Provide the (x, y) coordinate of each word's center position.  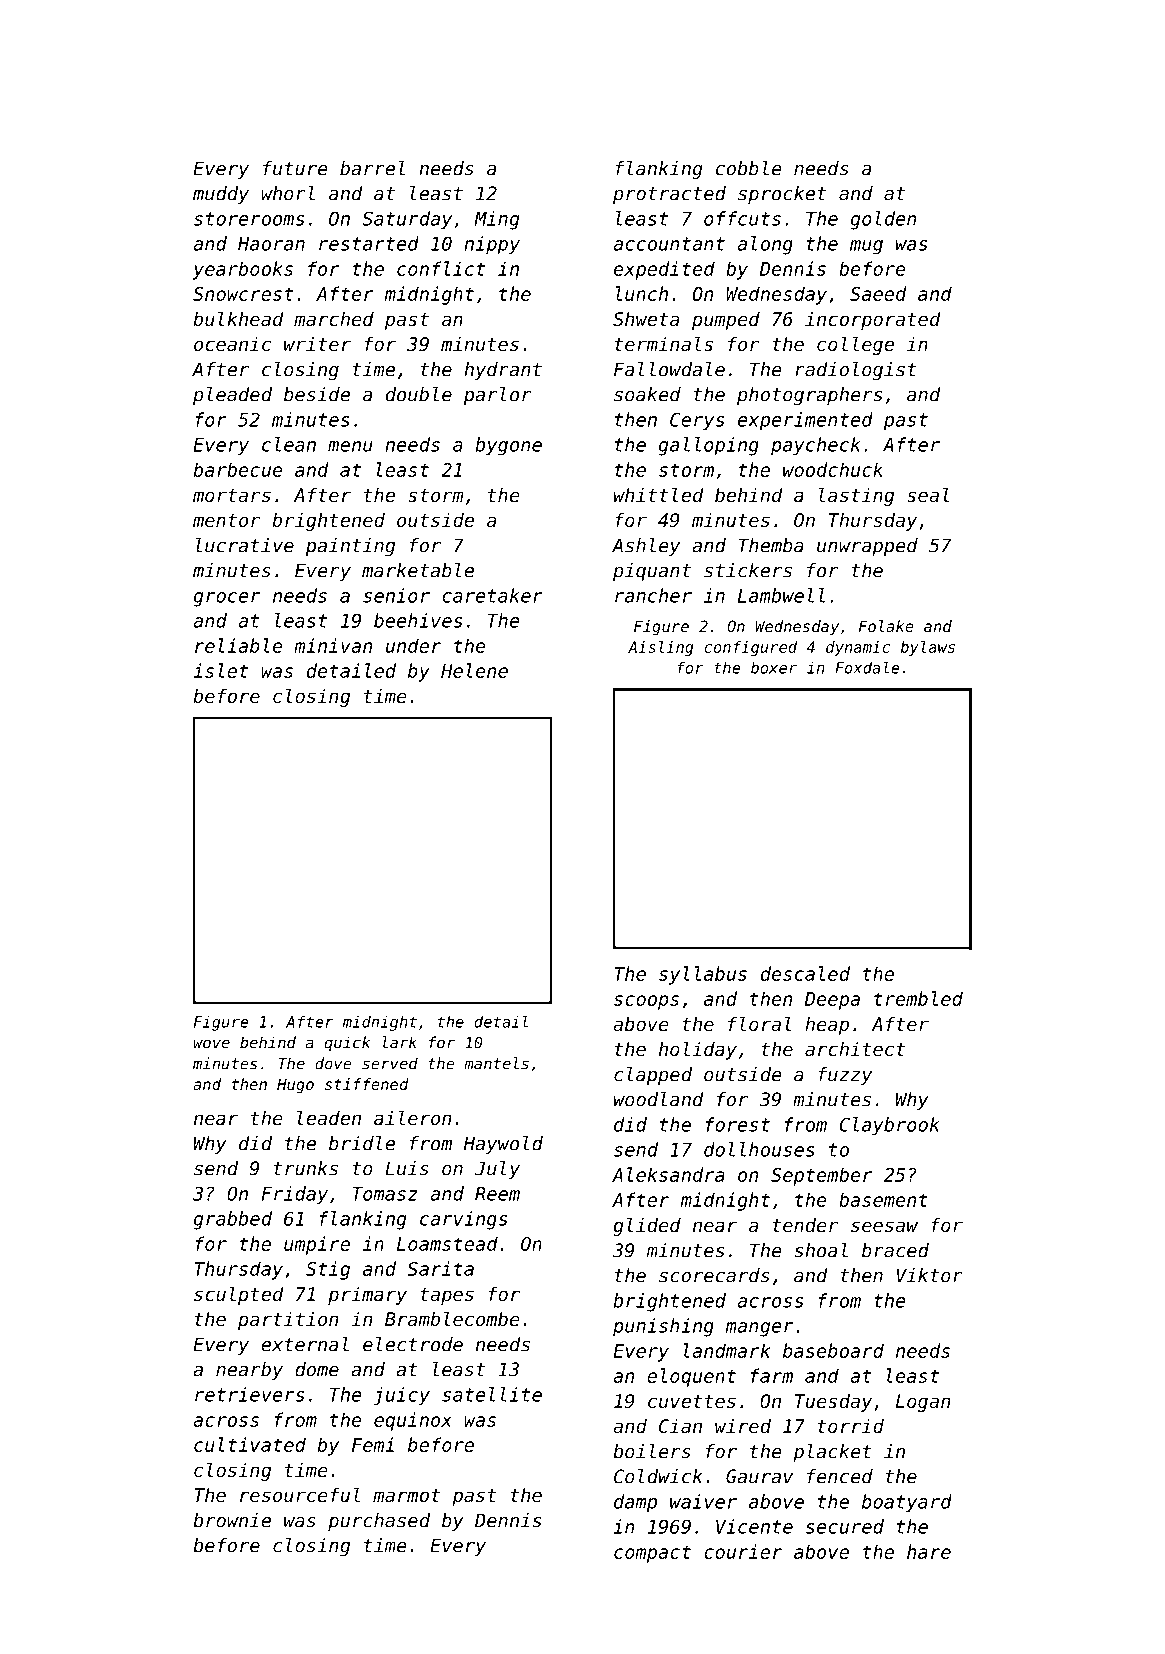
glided (647, 1226)
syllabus (703, 975)
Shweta (646, 318)
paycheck (816, 446)
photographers (809, 396)
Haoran (271, 244)
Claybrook (890, 1126)
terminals (664, 343)
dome (317, 1369)
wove (211, 1044)
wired (743, 1425)
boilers (652, 1451)
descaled (805, 973)
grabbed (232, 1220)
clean (289, 444)
